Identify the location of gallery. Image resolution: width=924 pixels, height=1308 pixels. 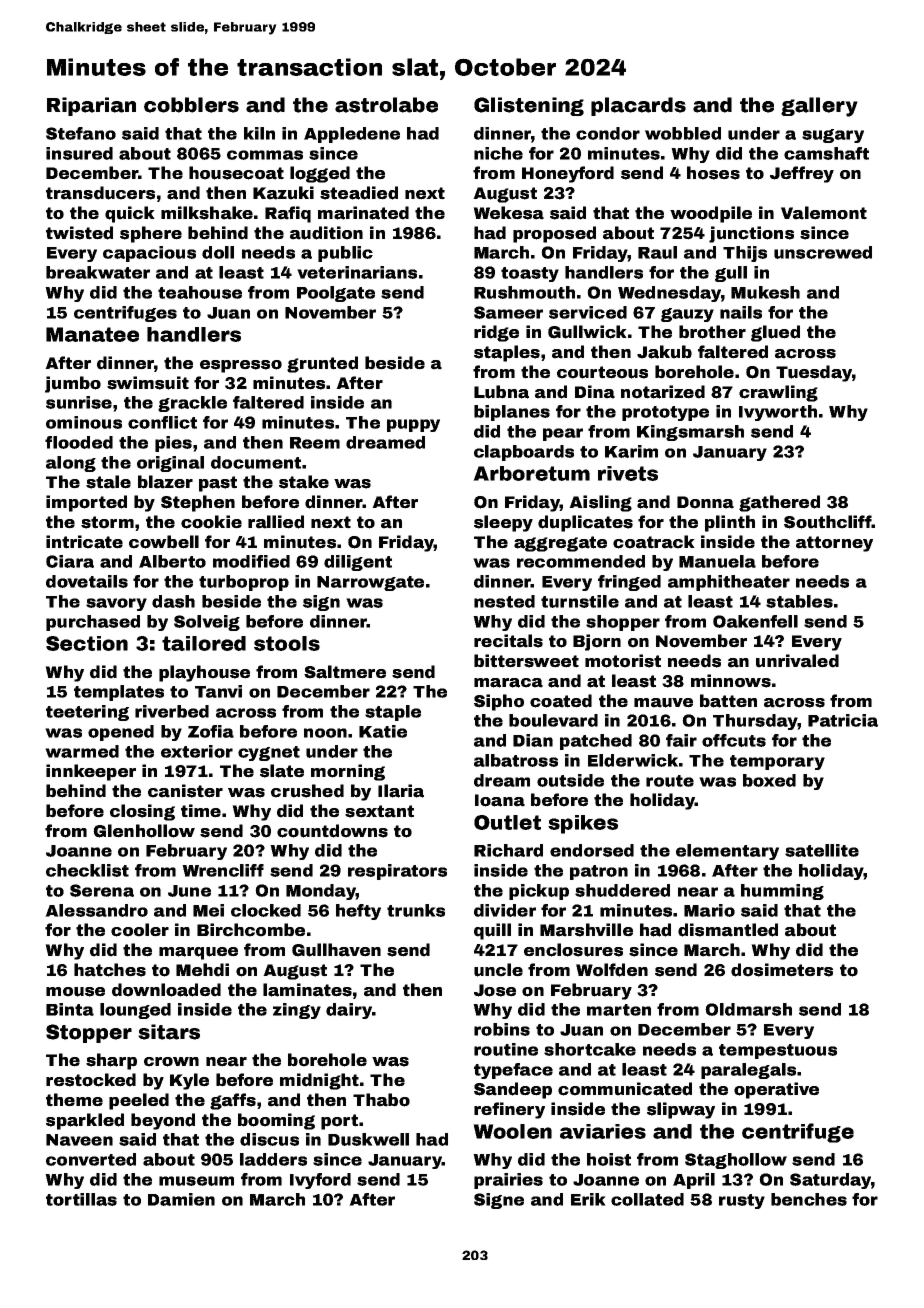
(819, 107).
